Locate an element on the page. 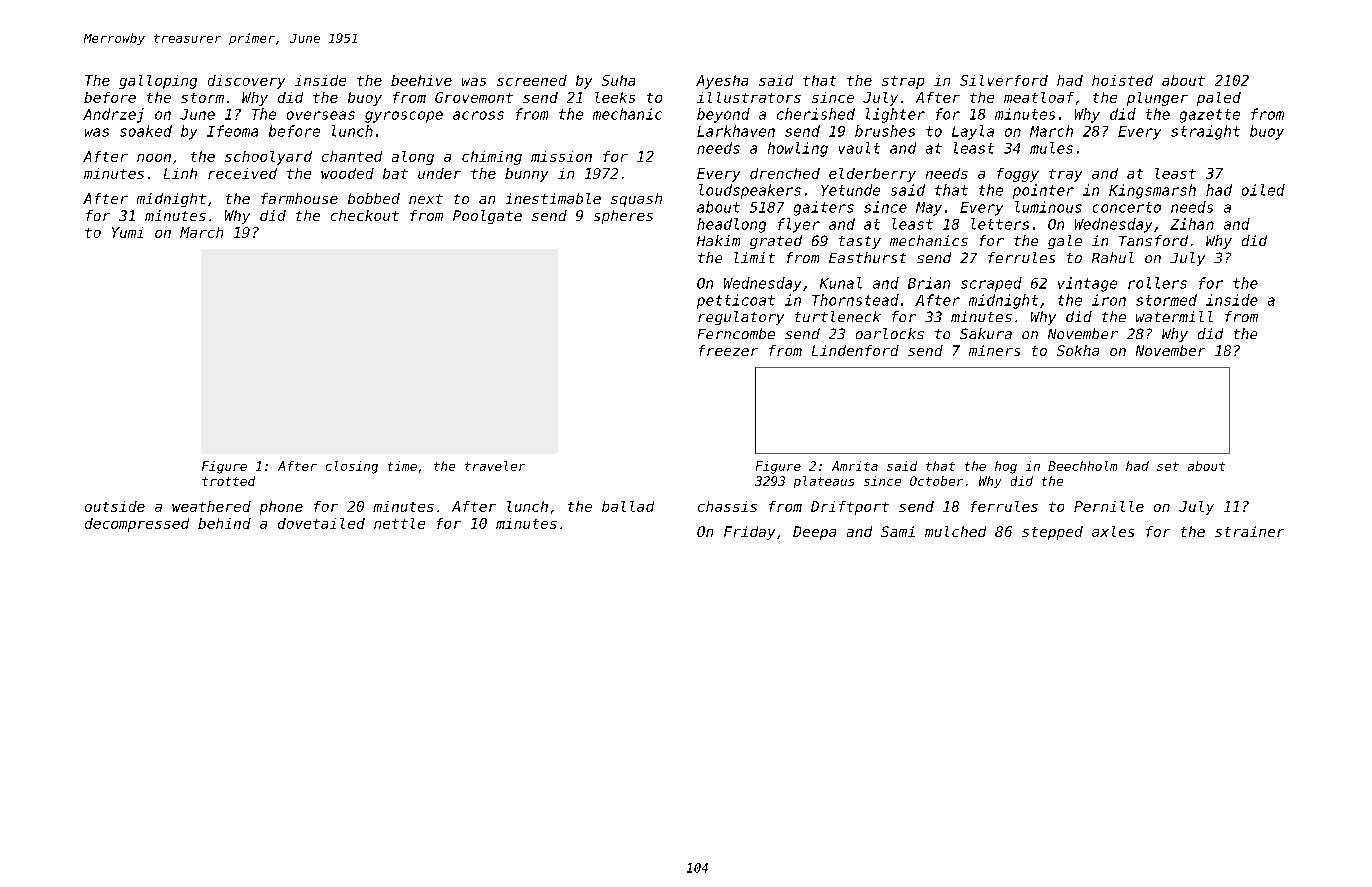 This document has width=1372, height=887. beehive is located at coordinates (421, 80).
